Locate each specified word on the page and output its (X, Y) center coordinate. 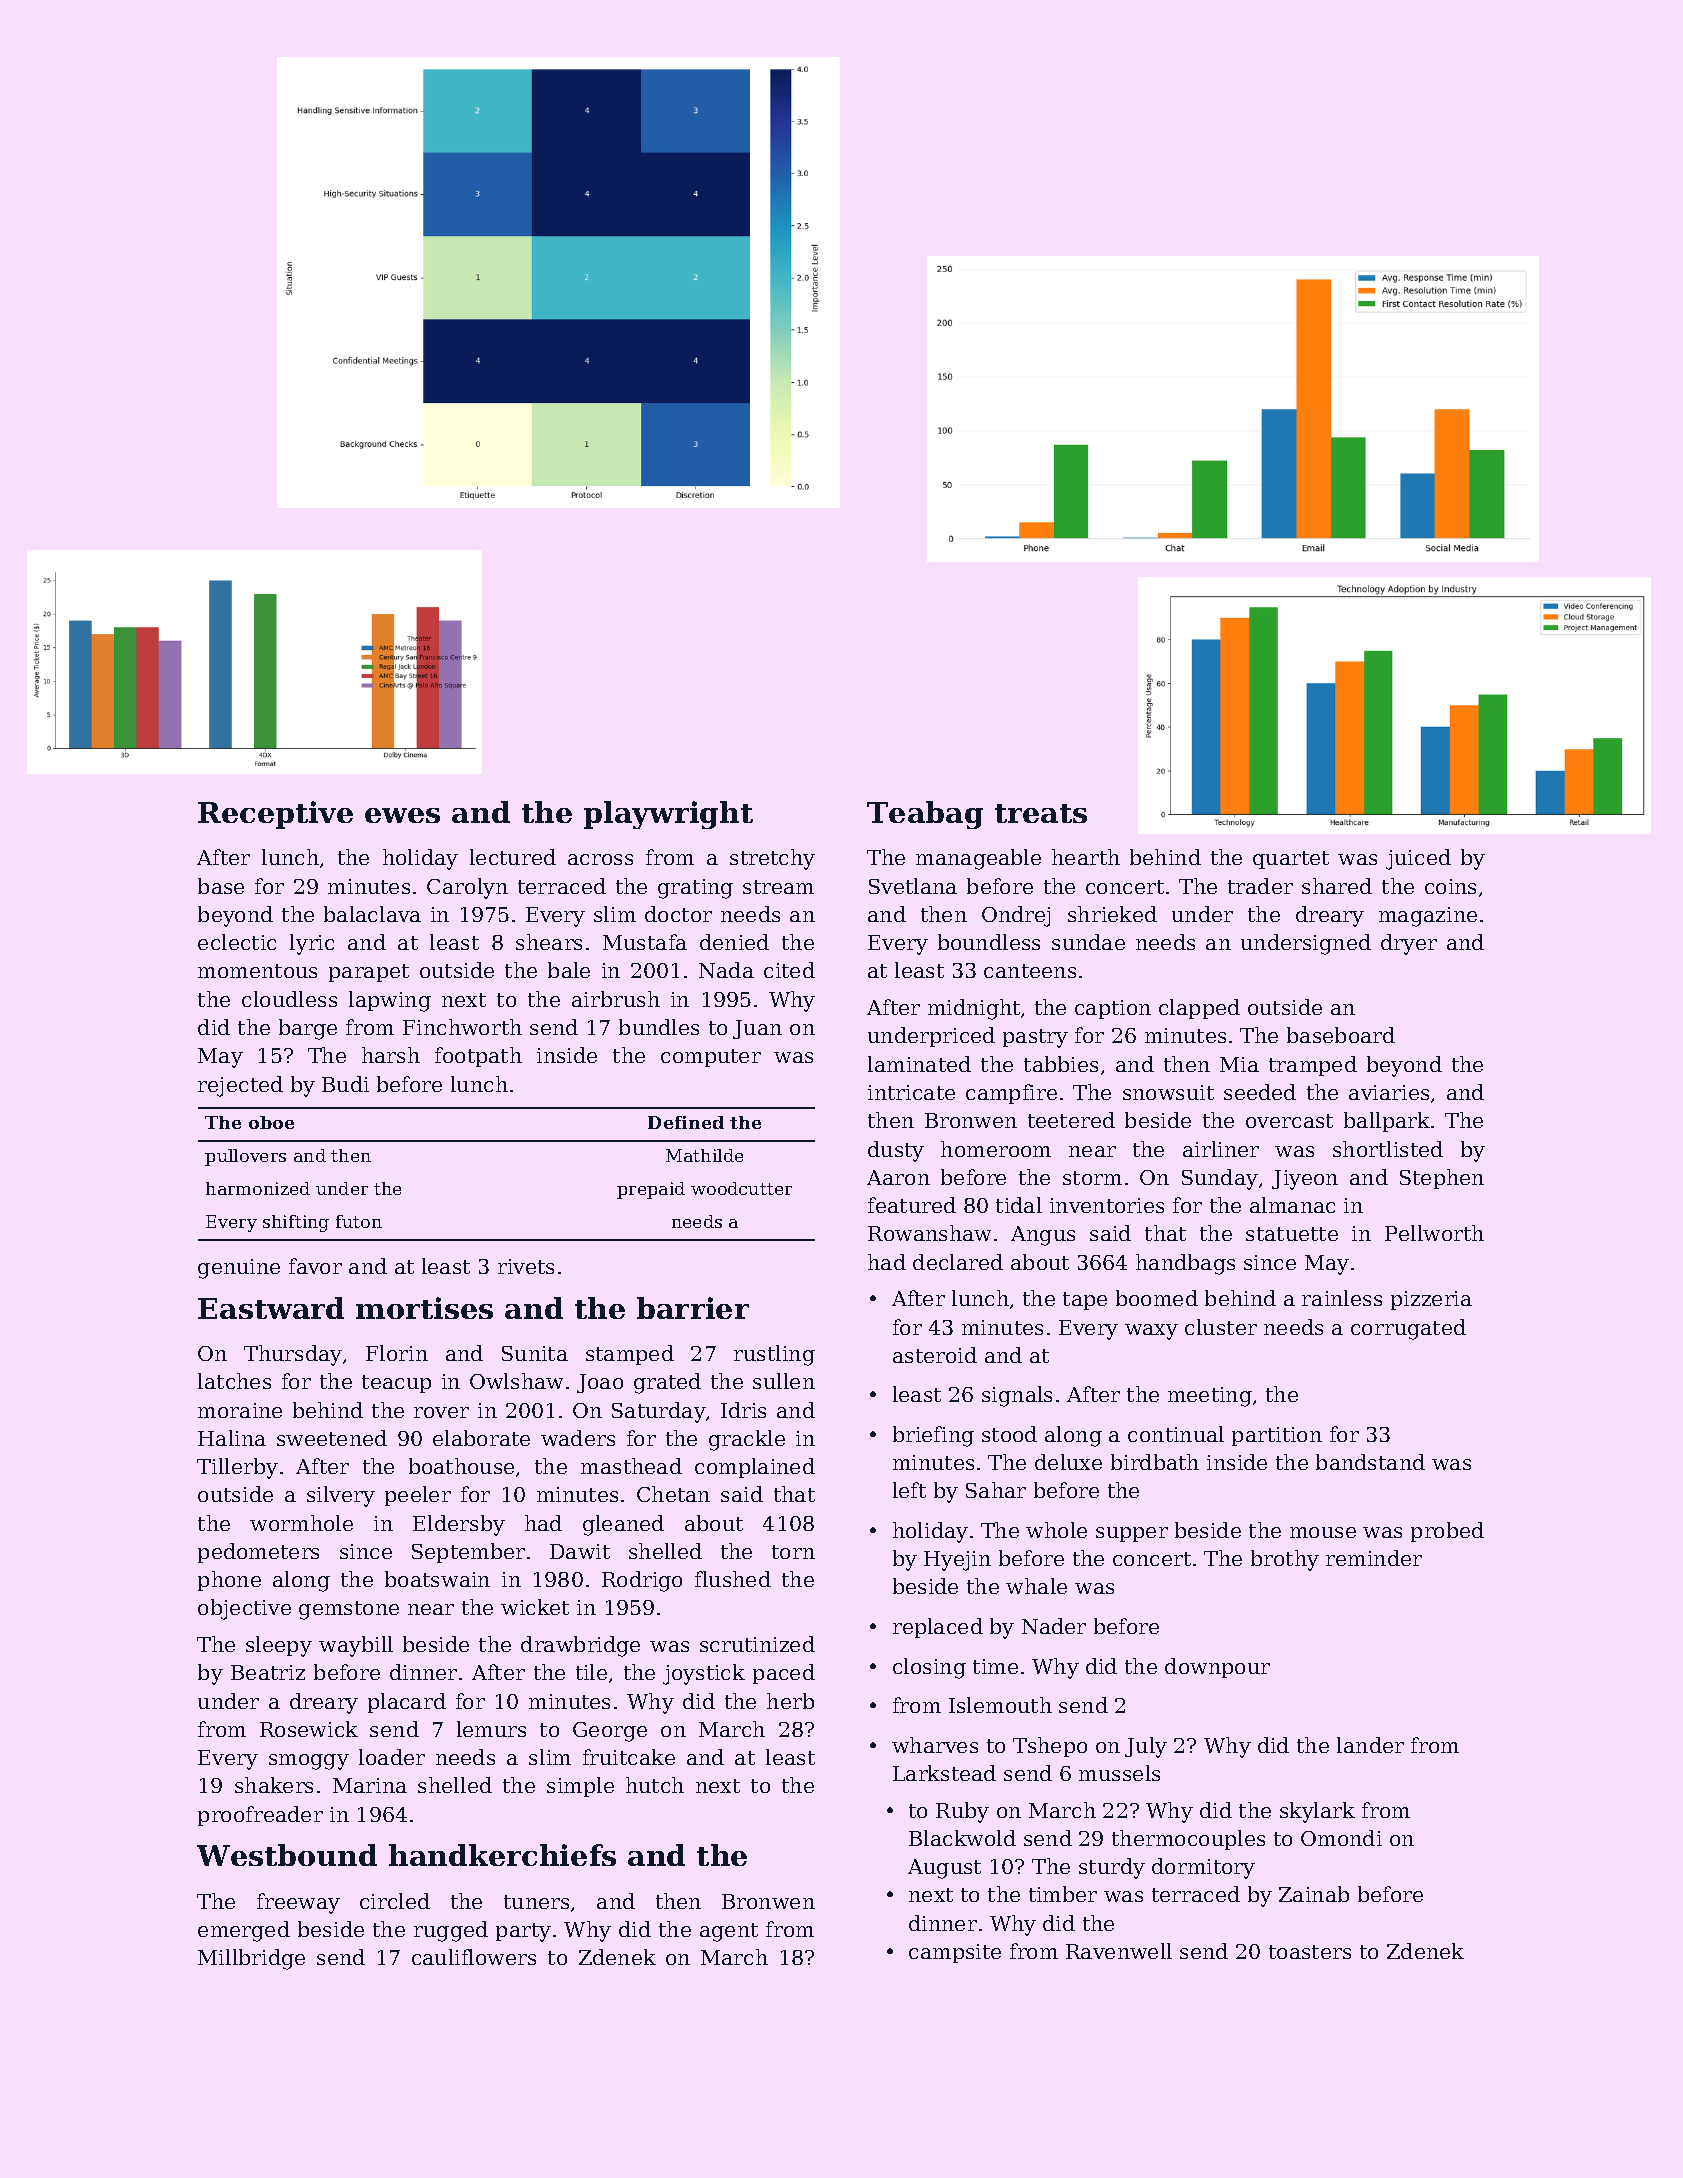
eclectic (237, 942)
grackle (747, 1440)
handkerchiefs (502, 1855)
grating (695, 889)
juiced (1418, 859)
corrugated (1408, 1329)
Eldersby (459, 1525)
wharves (935, 1745)
